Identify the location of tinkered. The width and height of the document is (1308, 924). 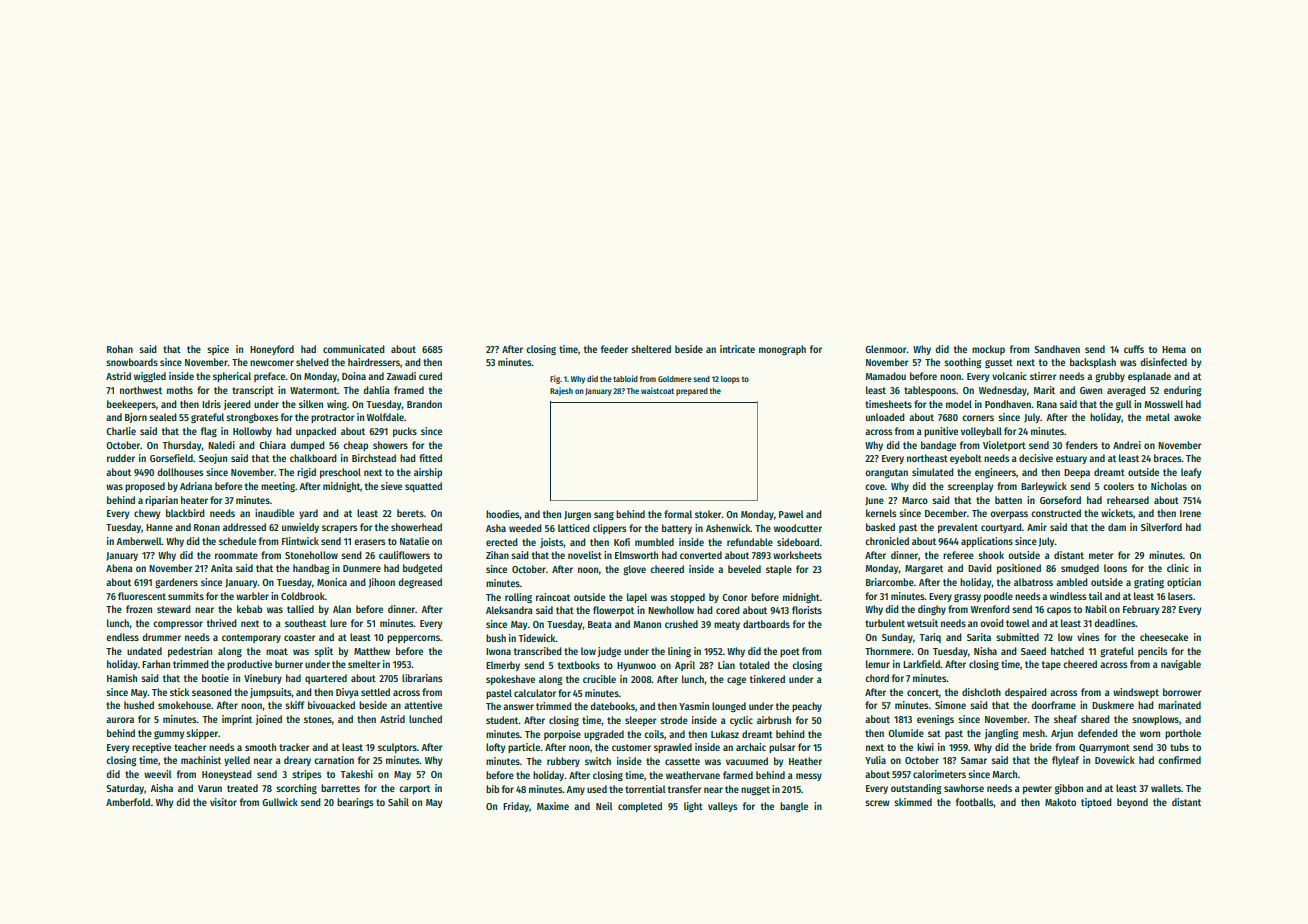
(767, 679).
